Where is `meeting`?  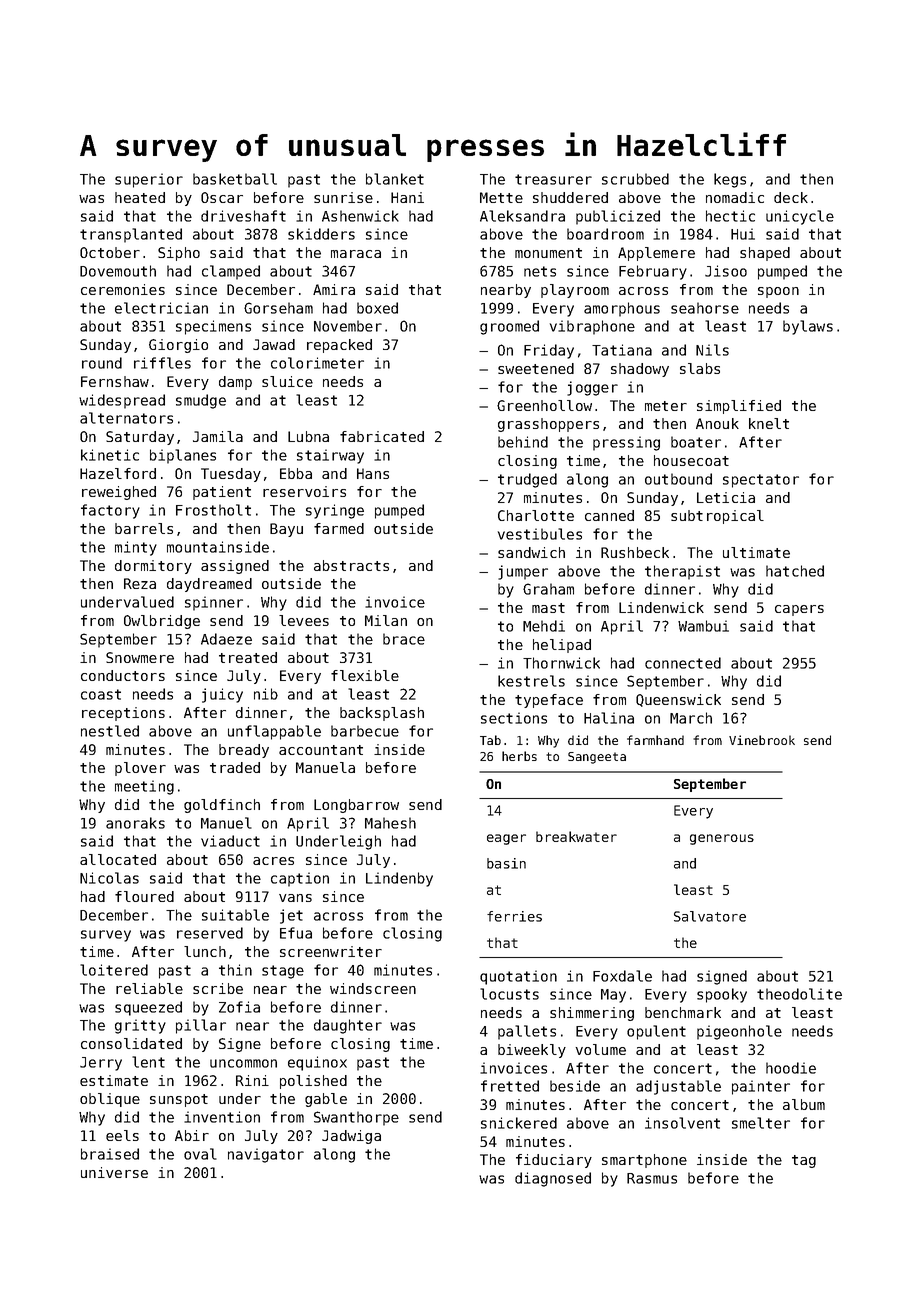 meeting is located at coordinates (144, 787).
